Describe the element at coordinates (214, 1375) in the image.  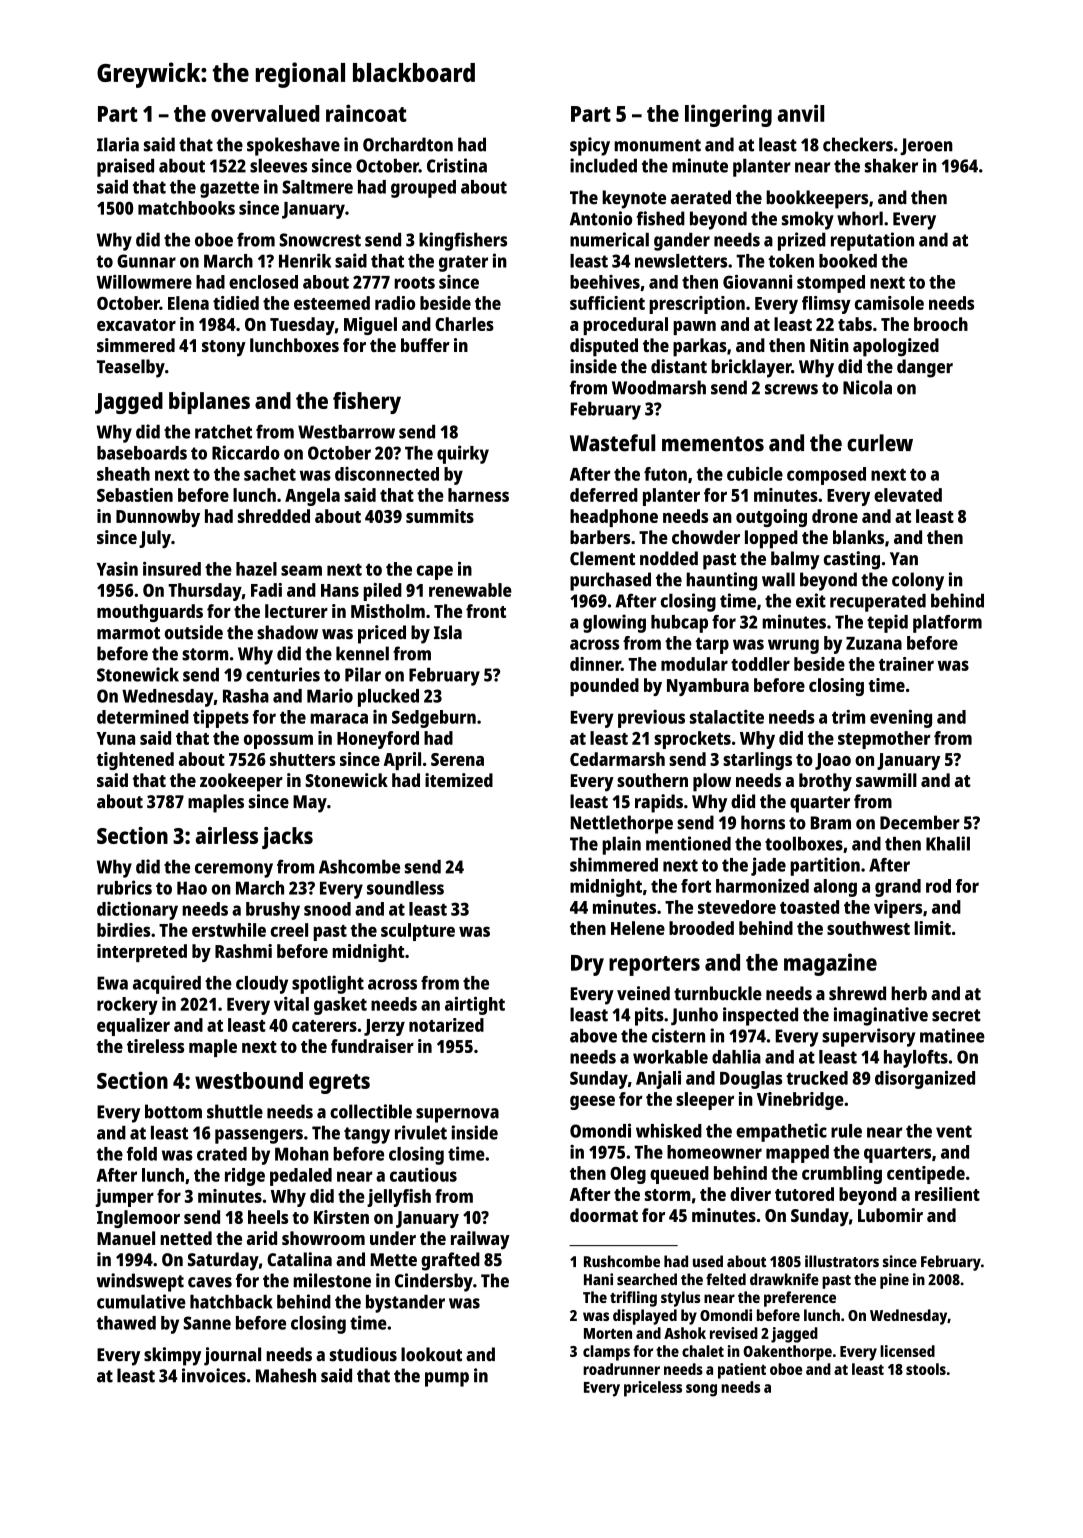
I see `invoices` at that location.
